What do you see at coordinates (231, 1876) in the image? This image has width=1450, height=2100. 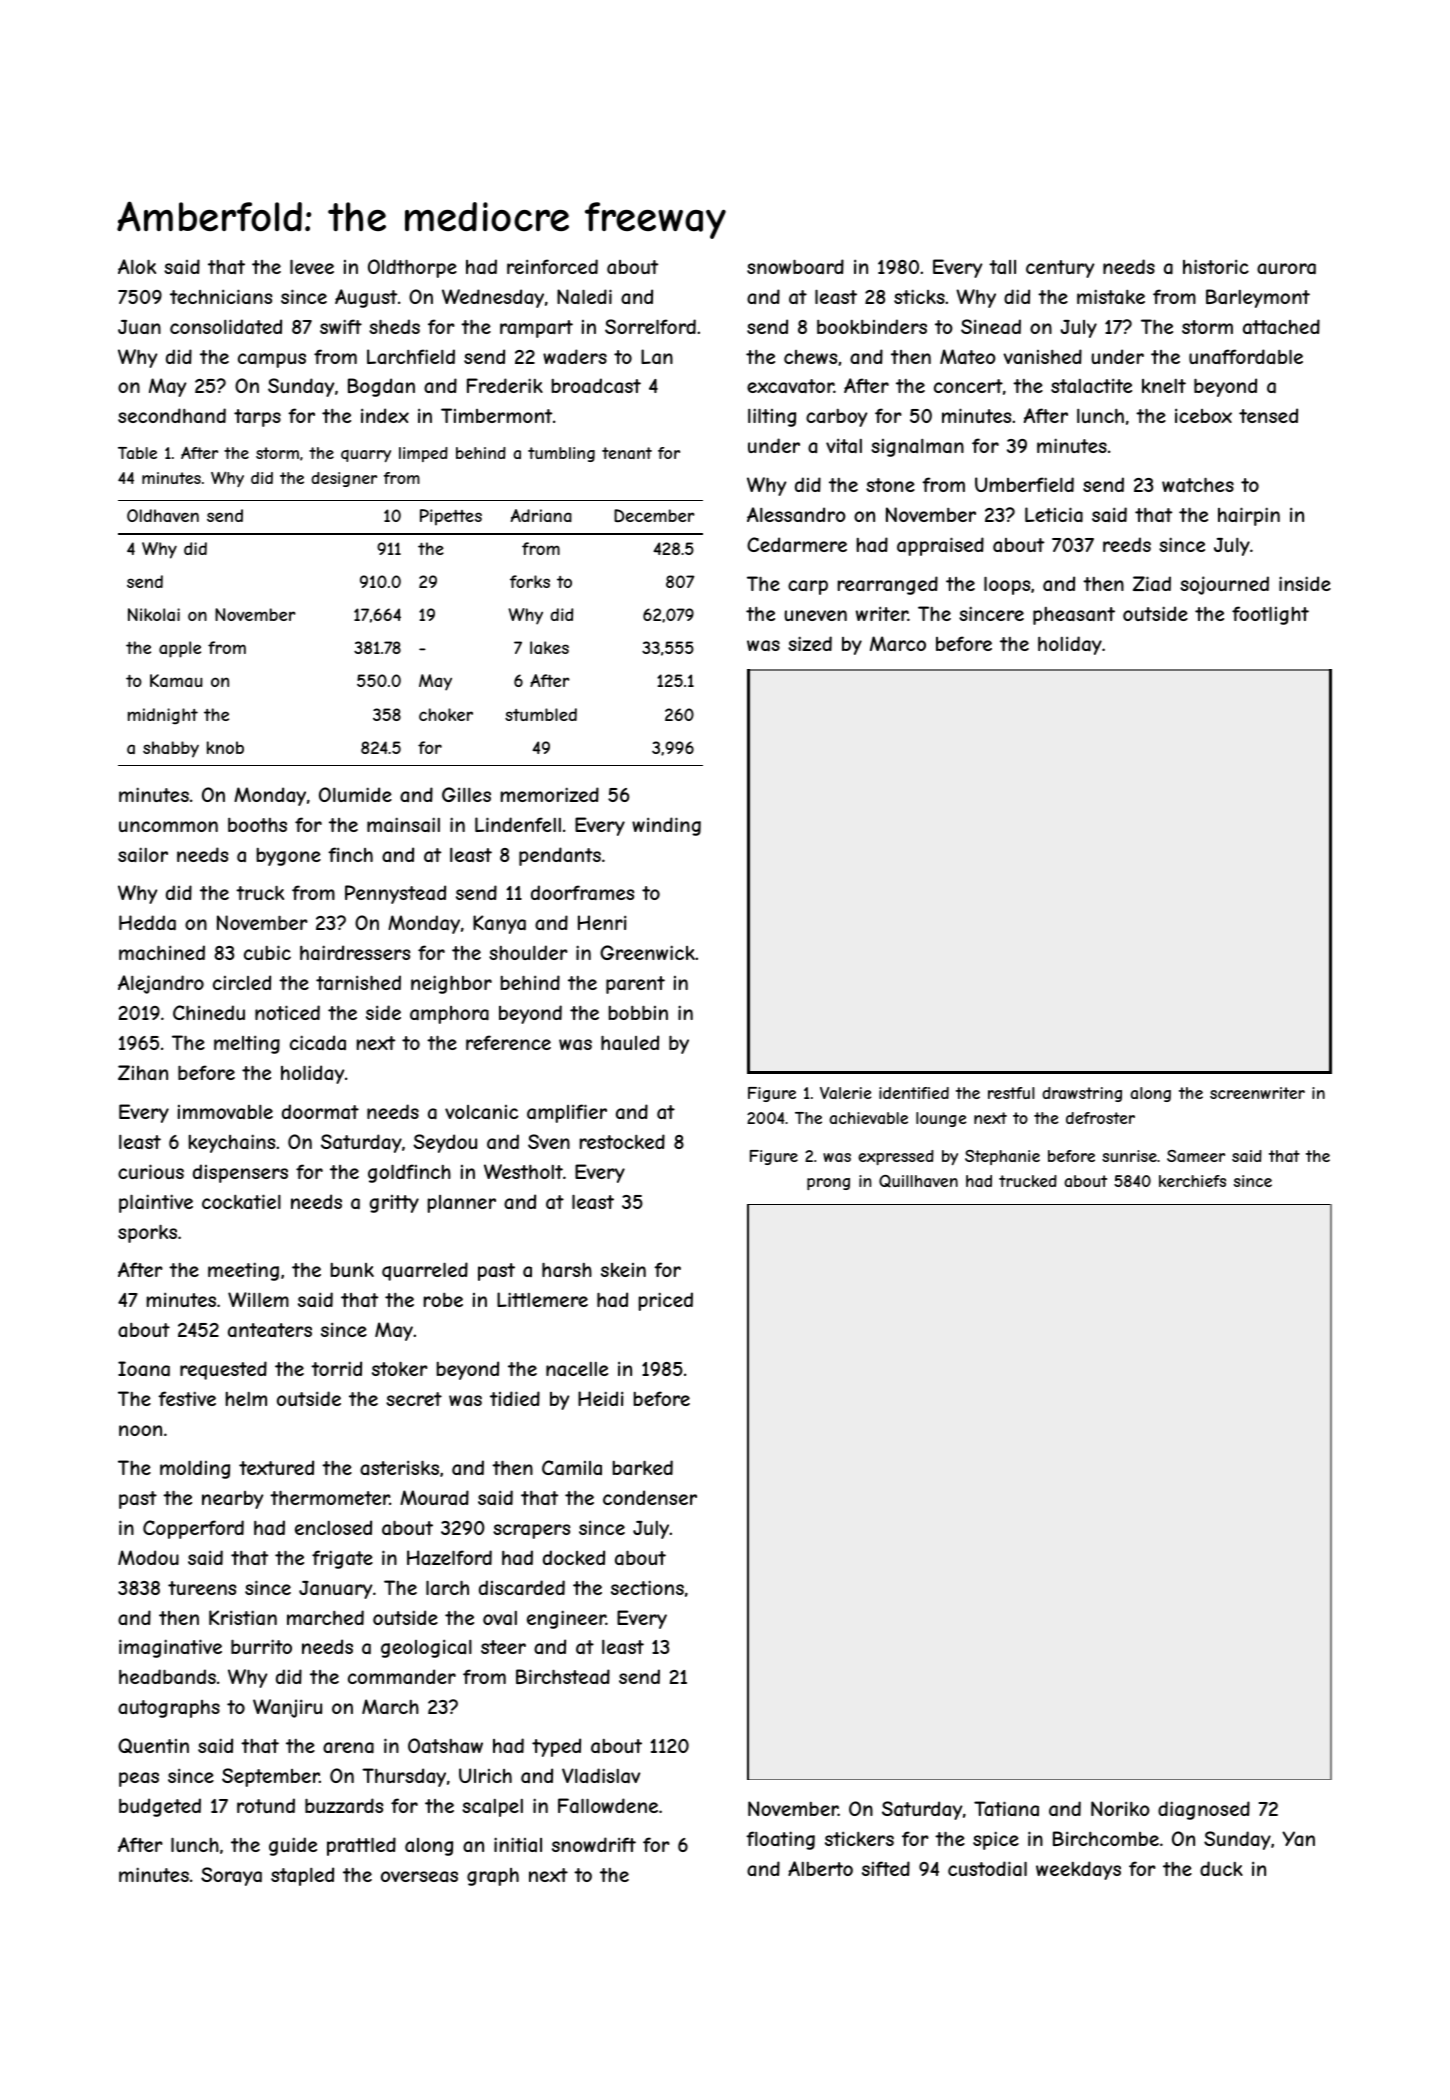 I see `Soraya` at bounding box center [231, 1876].
